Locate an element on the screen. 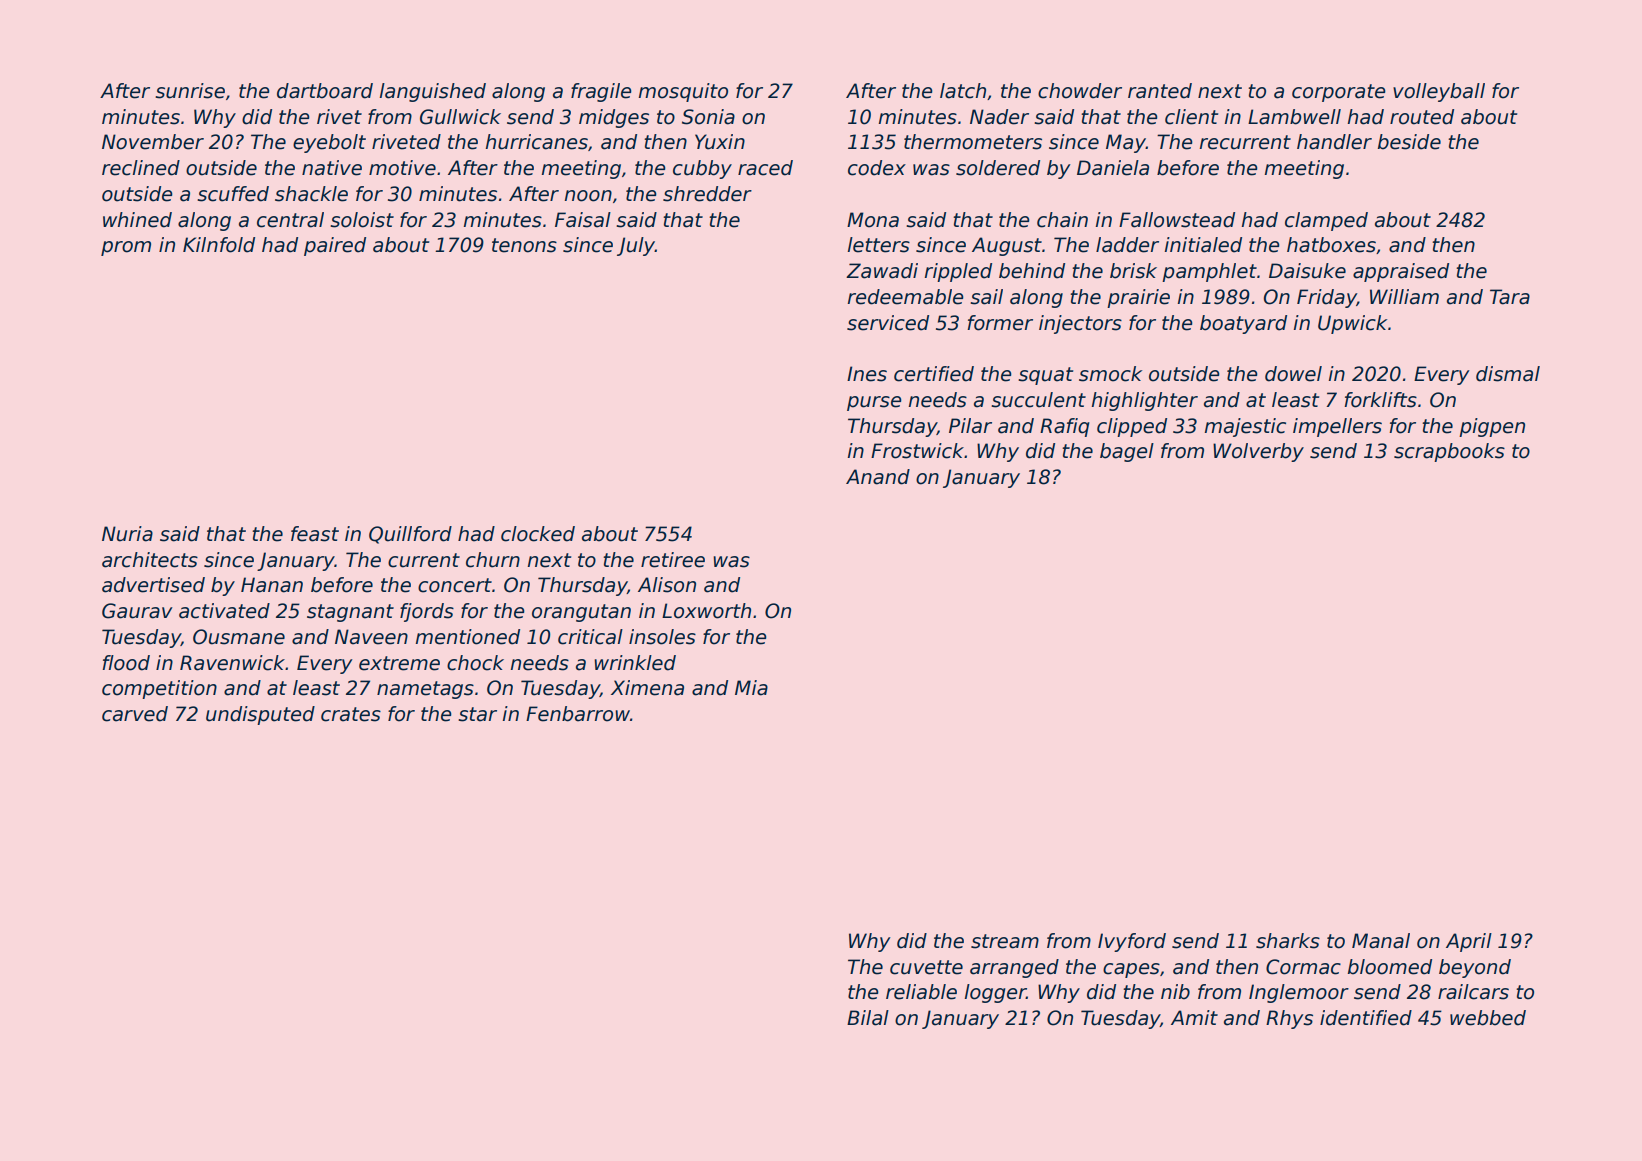 The height and width of the screenshot is (1161, 1642). sunrise is located at coordinates (190, 91).
